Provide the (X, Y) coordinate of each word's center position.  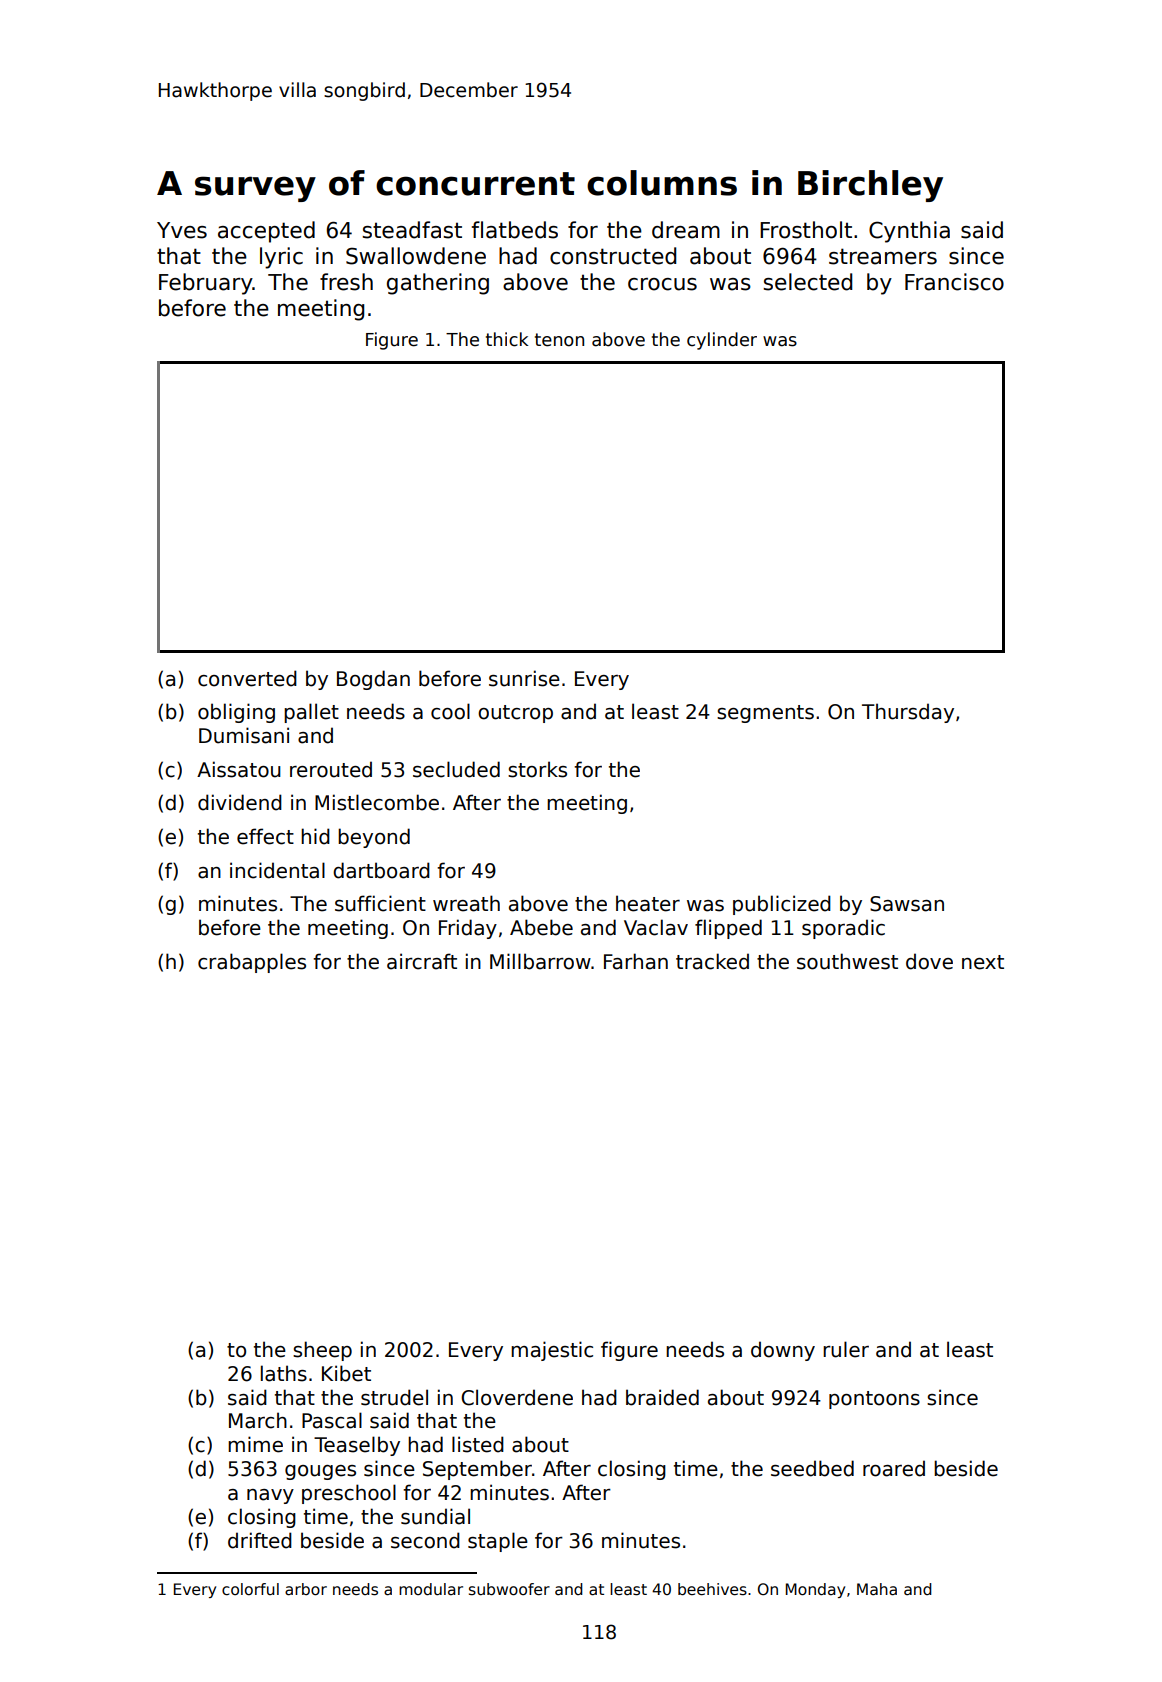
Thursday (908, 713)
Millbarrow (540, 961)
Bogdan (373, 680)
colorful (250, 1589)
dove (929, 961)
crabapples (252, 963)
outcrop (515, 714)
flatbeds (515, 230)
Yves (182, 230)
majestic (552, 1351)
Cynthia (909, 232)
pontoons (874, 1400)
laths (284, 1373)
